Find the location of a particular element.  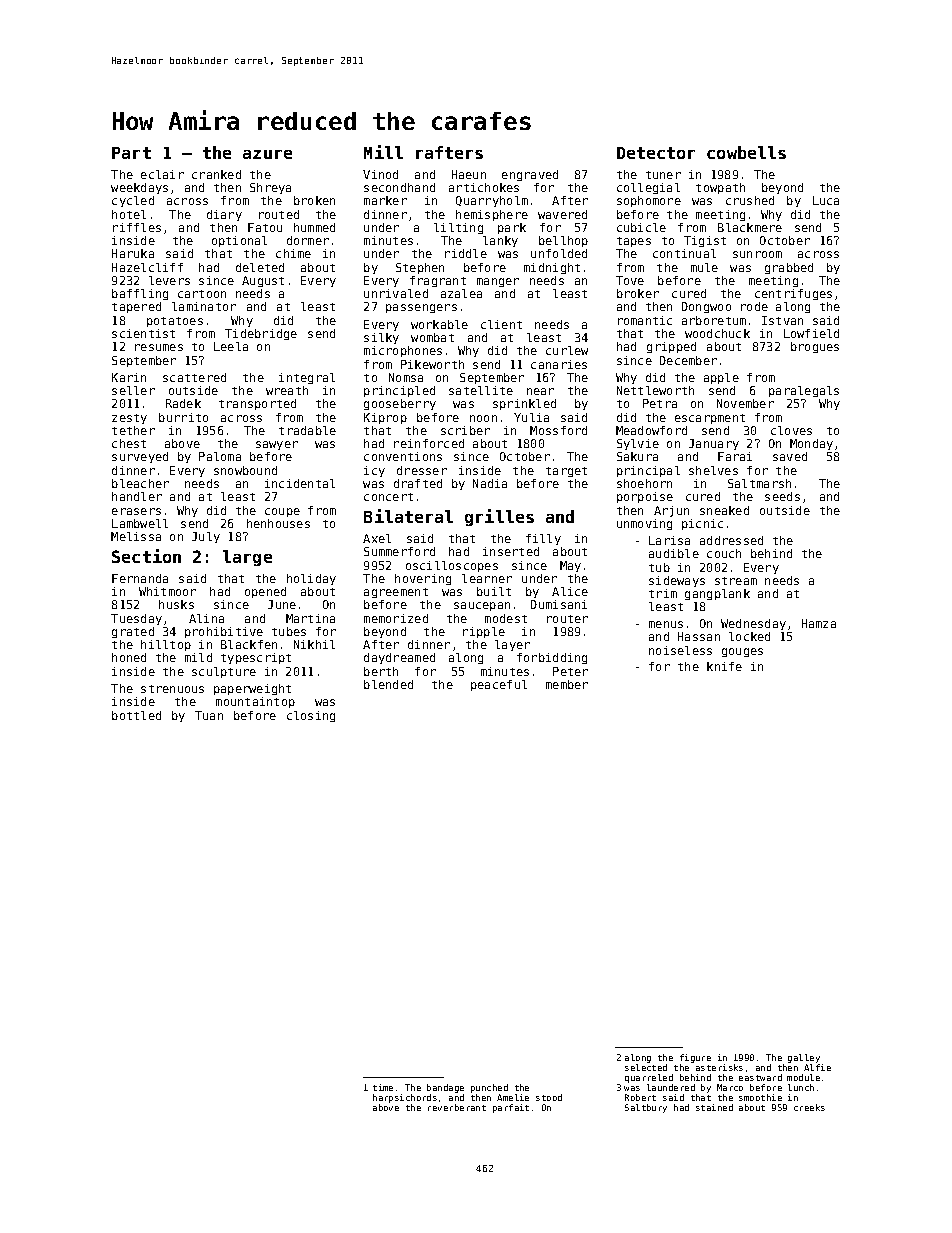

deleted is located at coordinates (260, 267).
